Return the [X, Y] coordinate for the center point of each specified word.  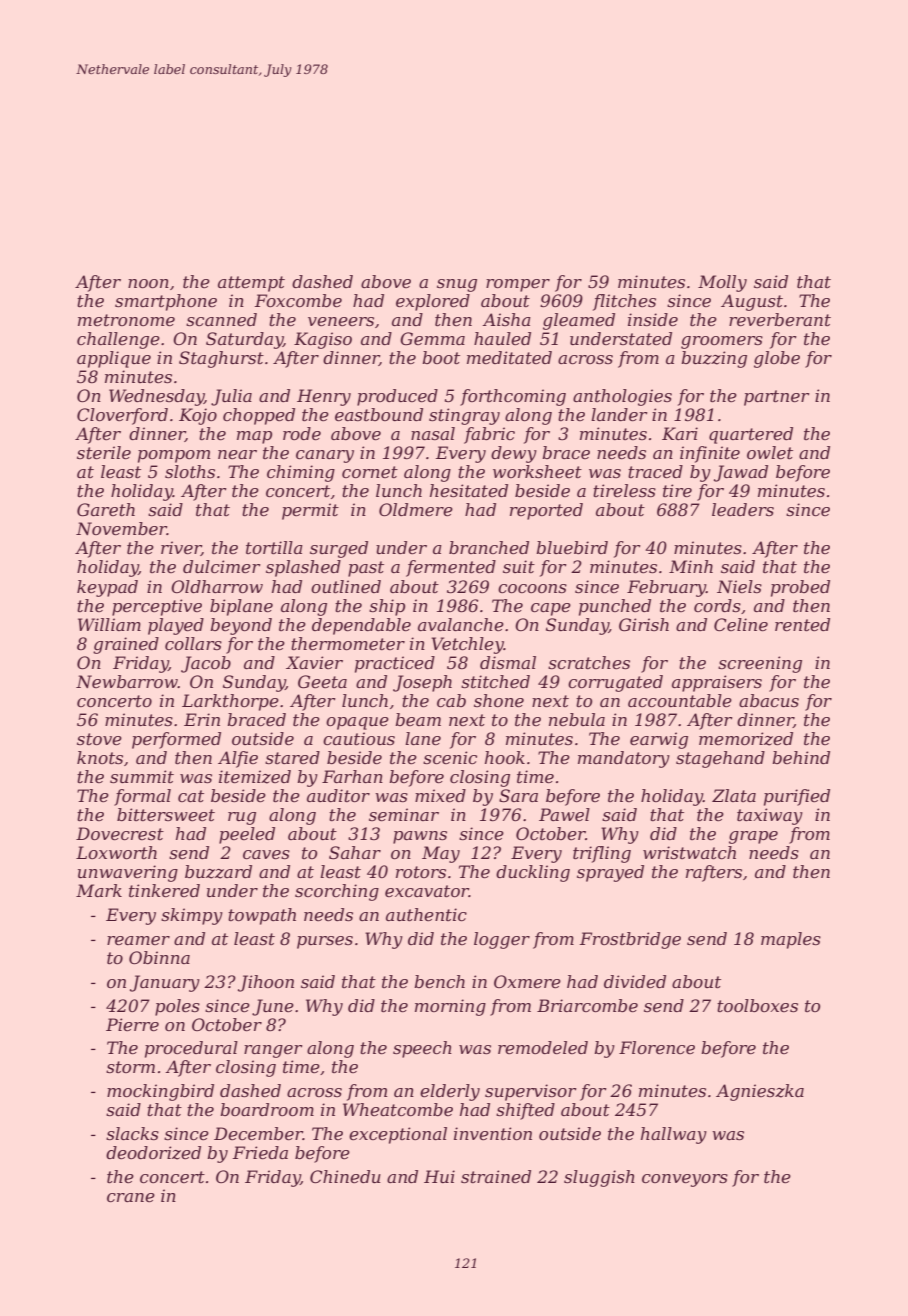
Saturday [244, 340]
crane [131, 1197]
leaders [743, 509]
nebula [577, 719]
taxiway [770, 816]
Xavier [314, 662]
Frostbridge [630, 940]
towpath [262, 916]
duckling [533, 873]
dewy [514, 454]
